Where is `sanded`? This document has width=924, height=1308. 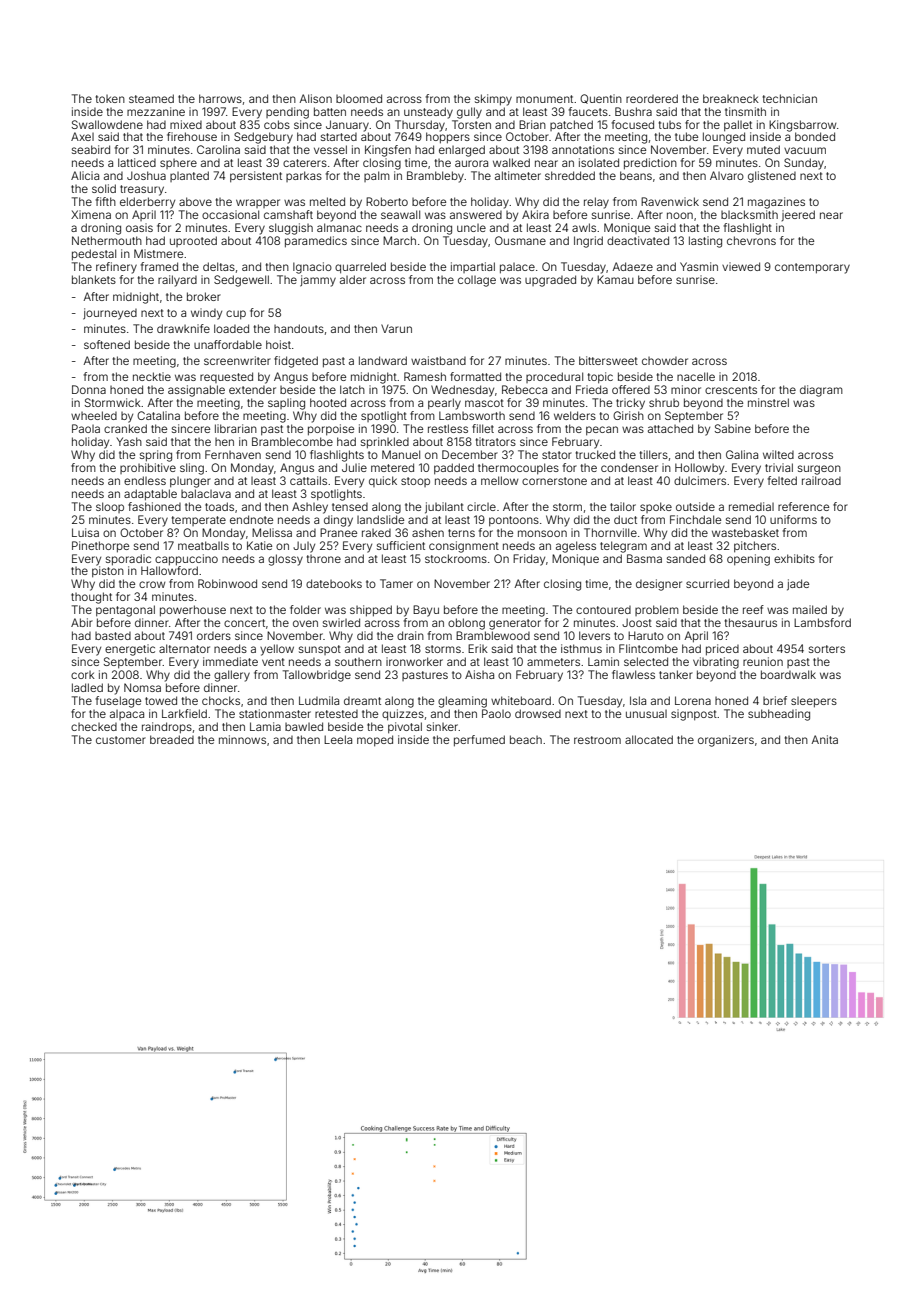
sanded is located at coordinates (686, 558).
